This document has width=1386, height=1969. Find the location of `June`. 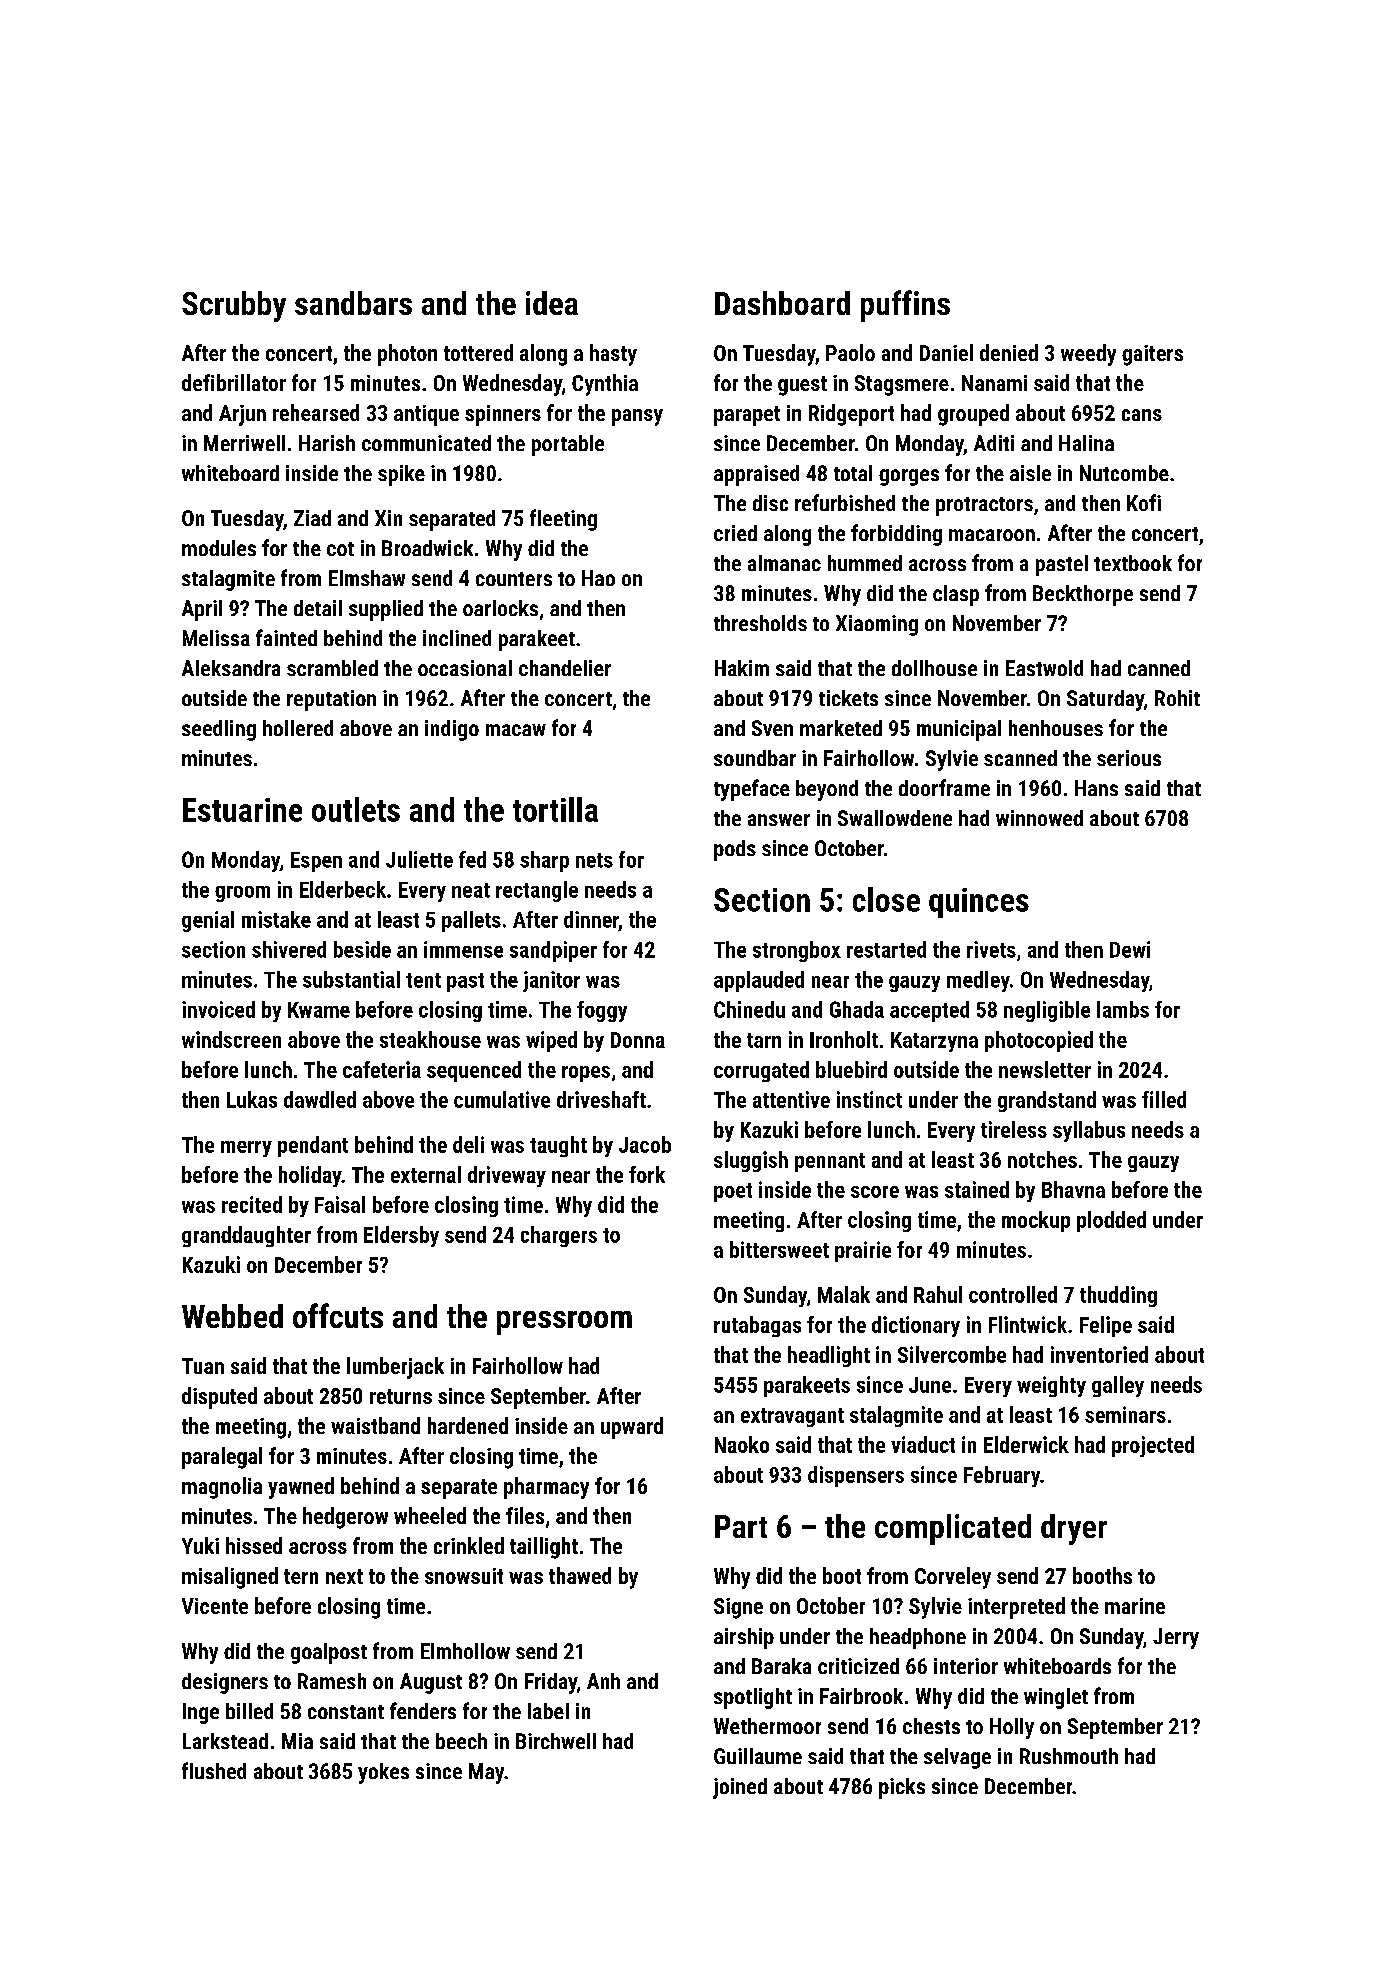

June is located at coordinates (930, 1385).
